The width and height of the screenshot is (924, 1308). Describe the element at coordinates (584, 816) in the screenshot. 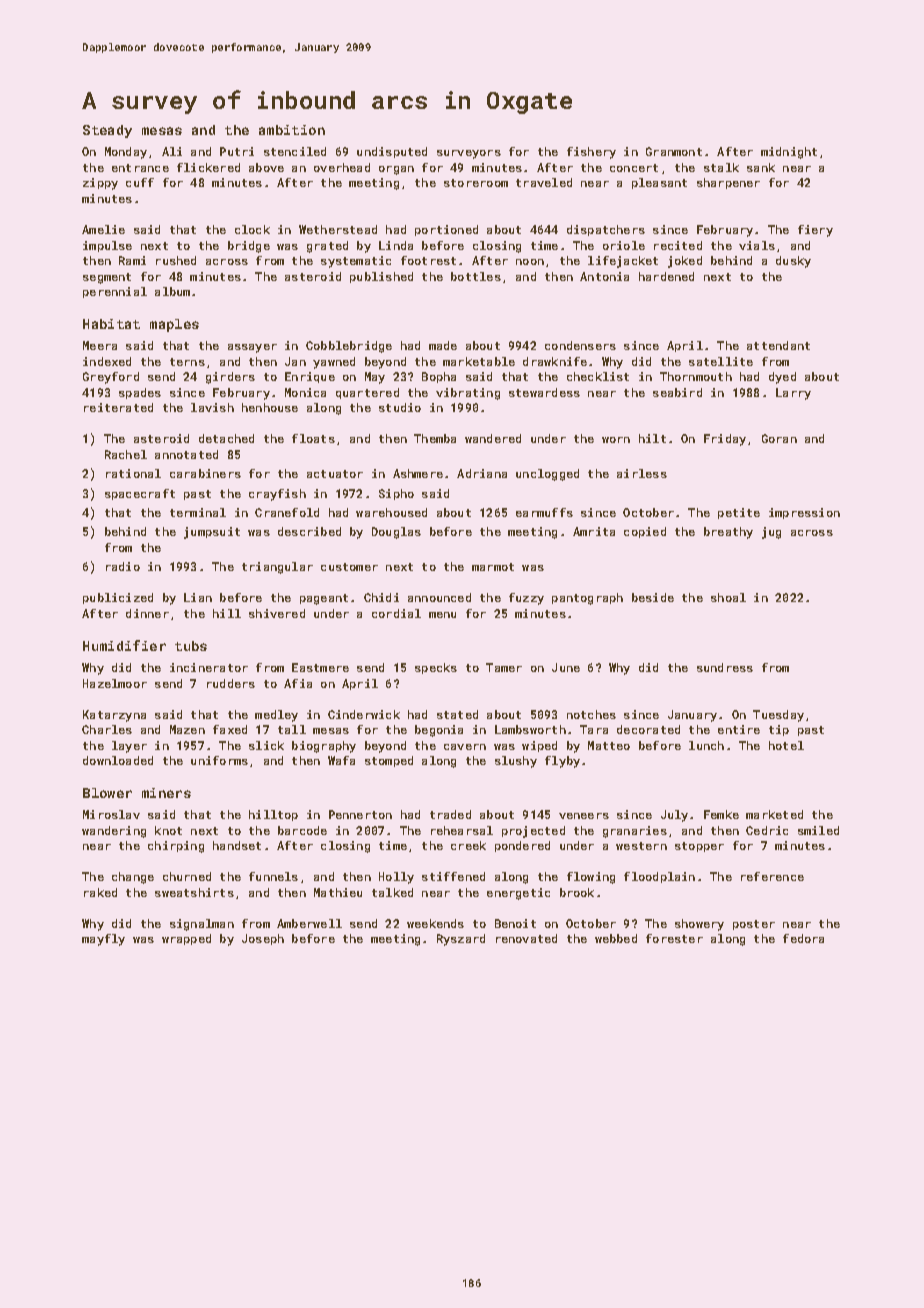

I see `veneers` at that location.
